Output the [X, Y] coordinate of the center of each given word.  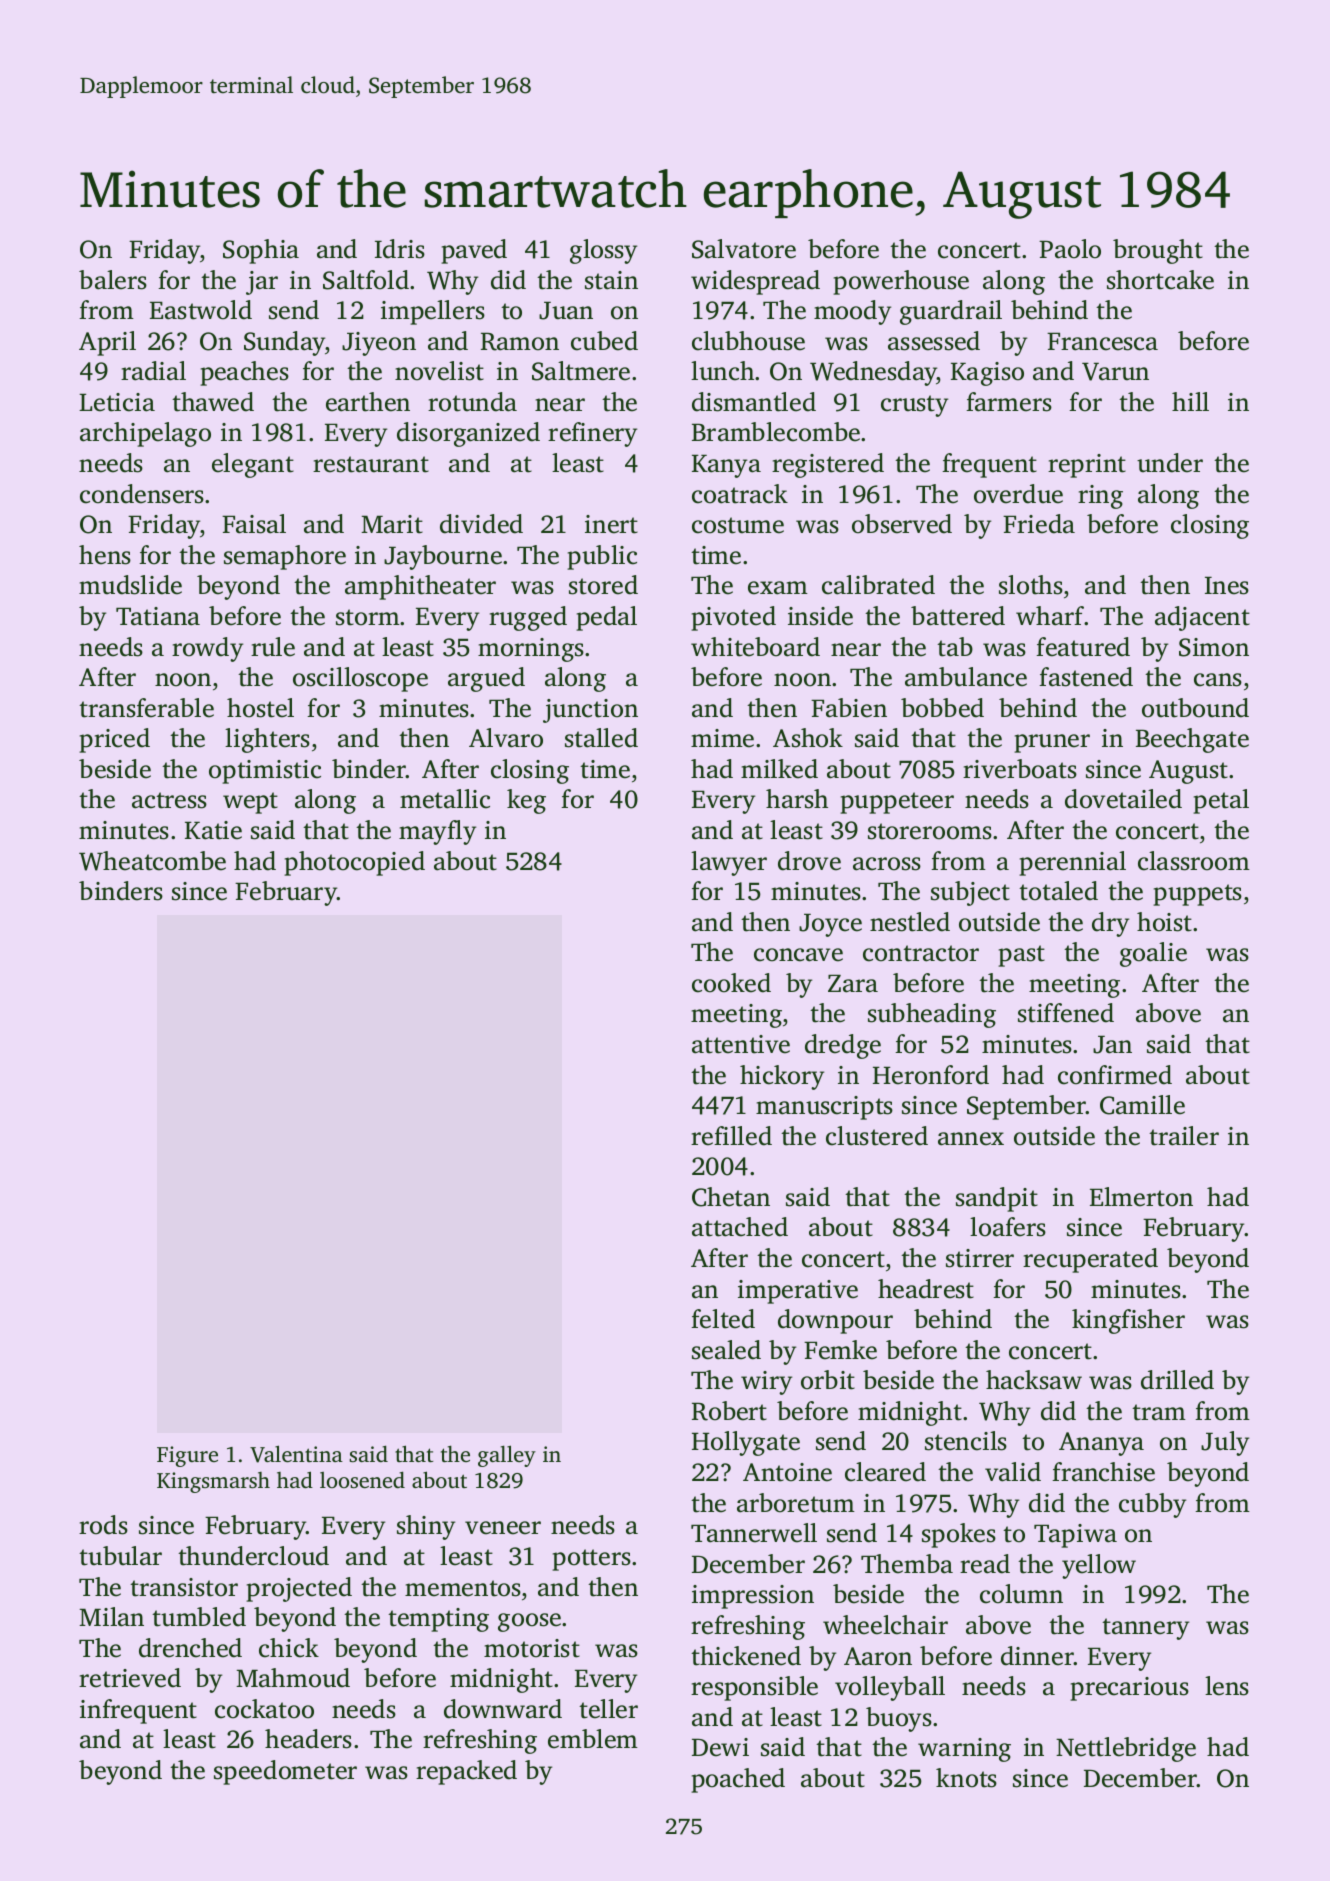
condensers [142, 494]
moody [852, 312]
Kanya [726, 466]
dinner [1037, 1656]
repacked [466, 1772]
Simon [1214, 647]
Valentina [296, 1454]
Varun [1115, 372]
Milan [111, 1617]
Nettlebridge [1126, 1749]
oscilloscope [360, 679]
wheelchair [885, 1625]
